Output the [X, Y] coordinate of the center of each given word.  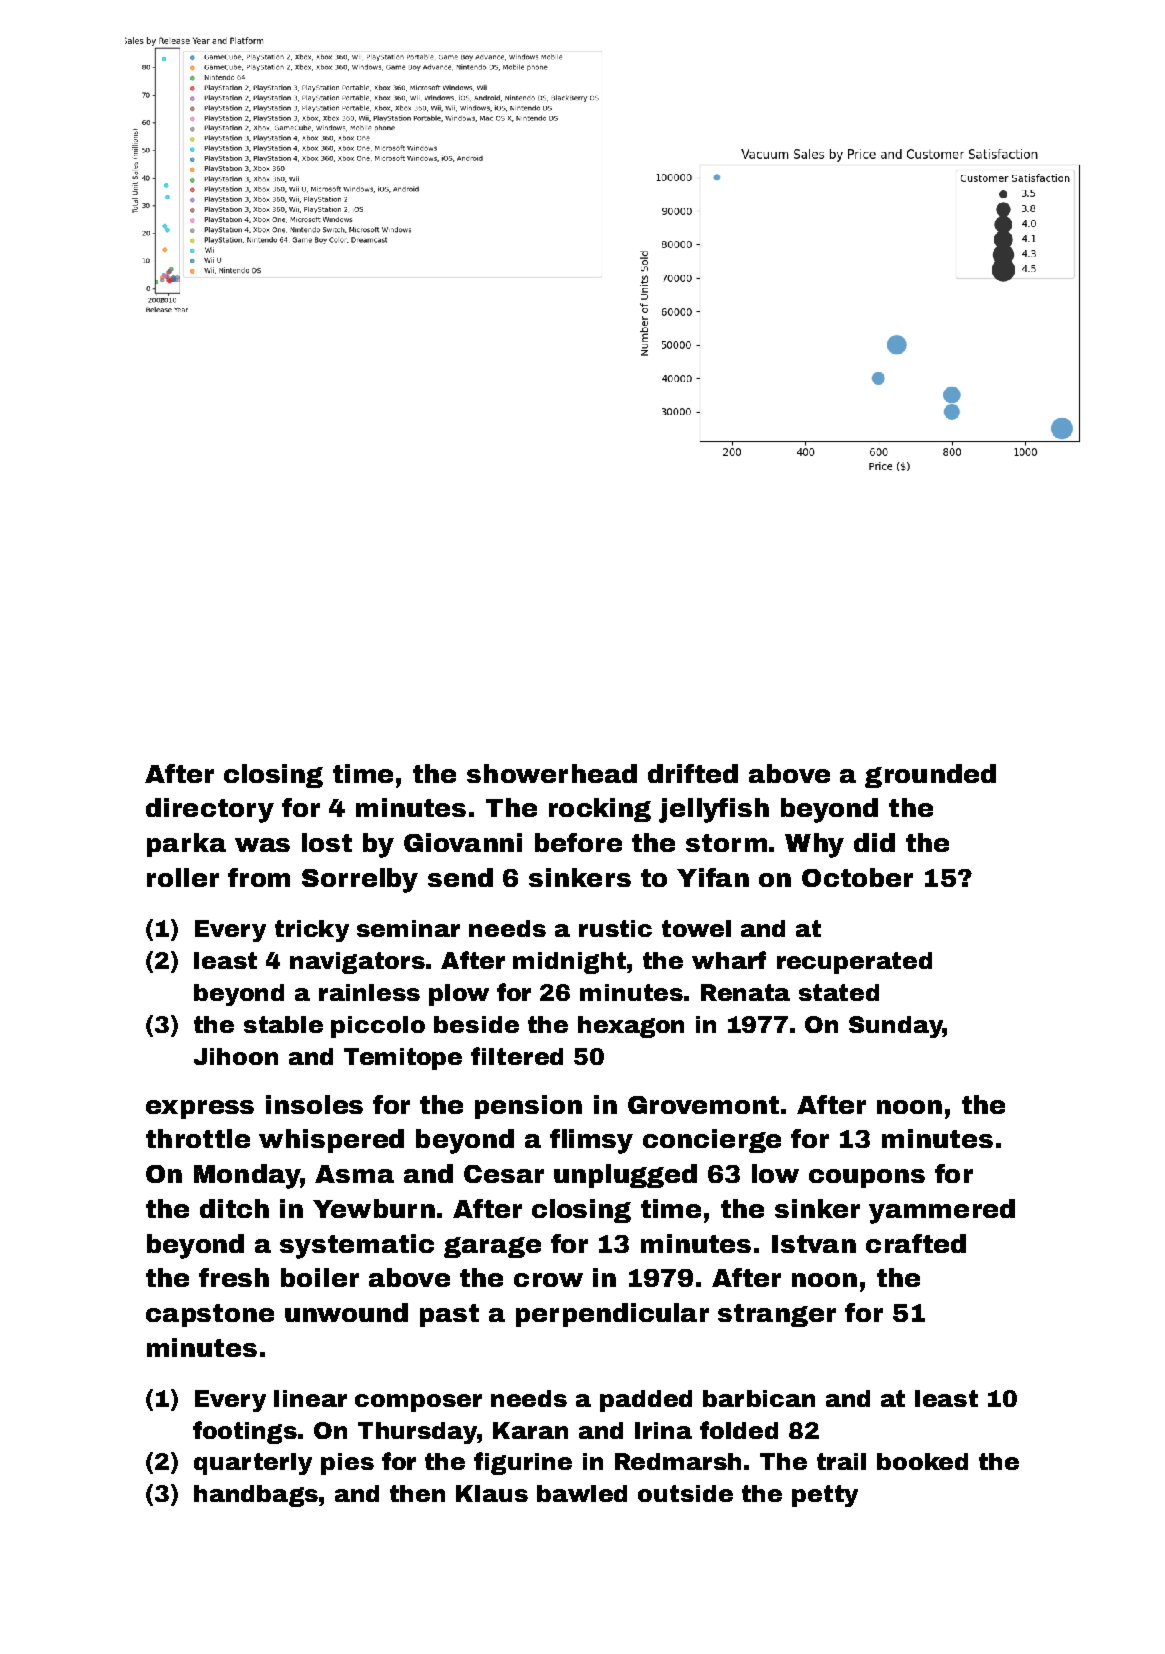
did [874, 842]
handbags [256, 1496]
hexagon [631, 1027]
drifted [693, 773]
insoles [314, 1104]
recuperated [854, 963]
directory [210, 810]
